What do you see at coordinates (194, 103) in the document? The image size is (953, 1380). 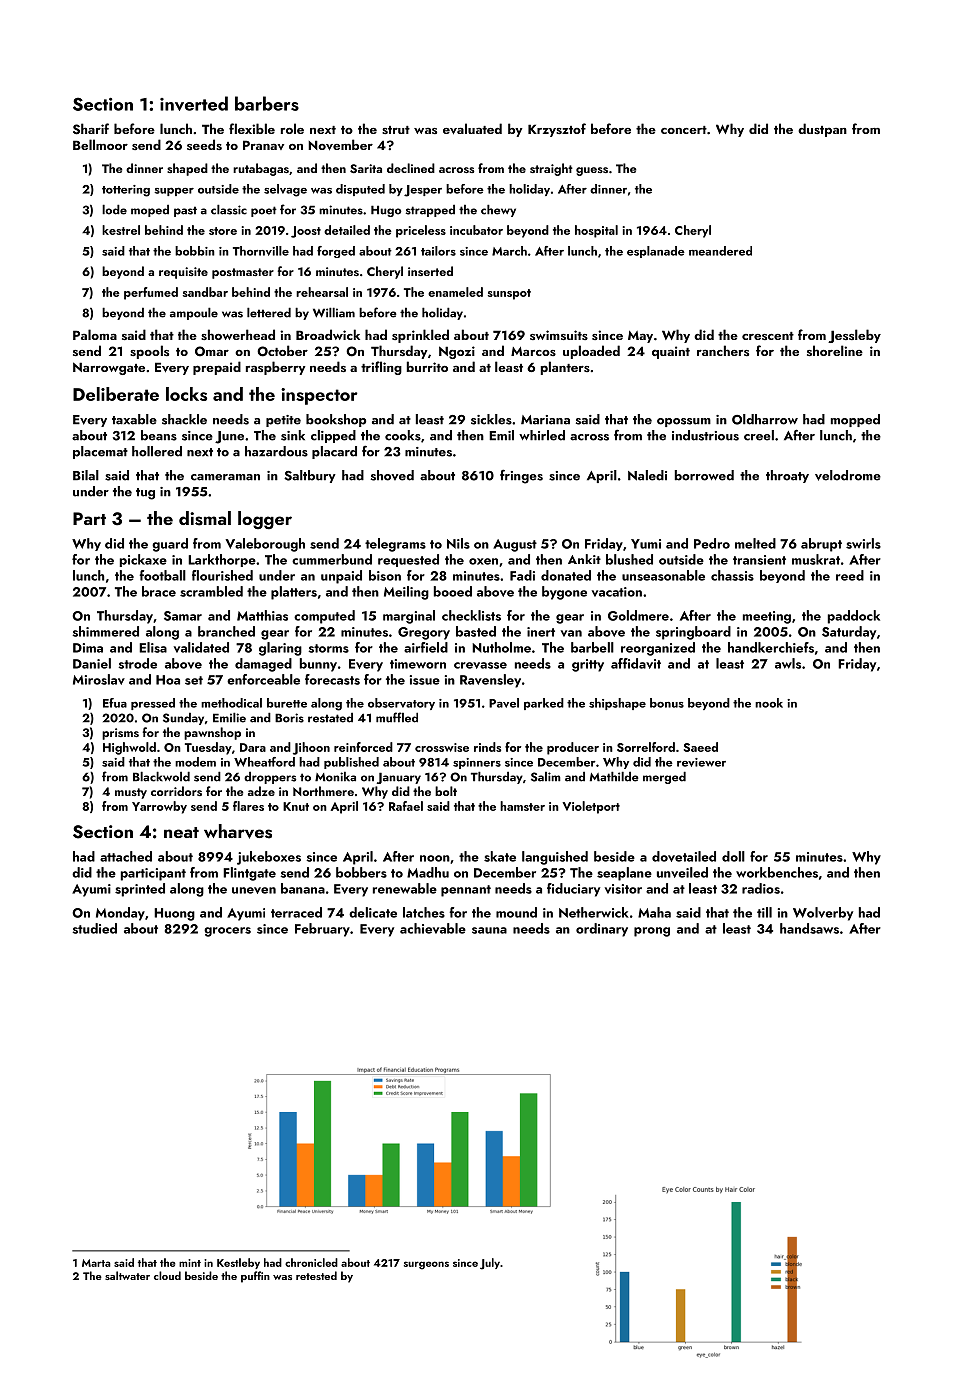 I see `inverted` at bounding box center [194, 103].
